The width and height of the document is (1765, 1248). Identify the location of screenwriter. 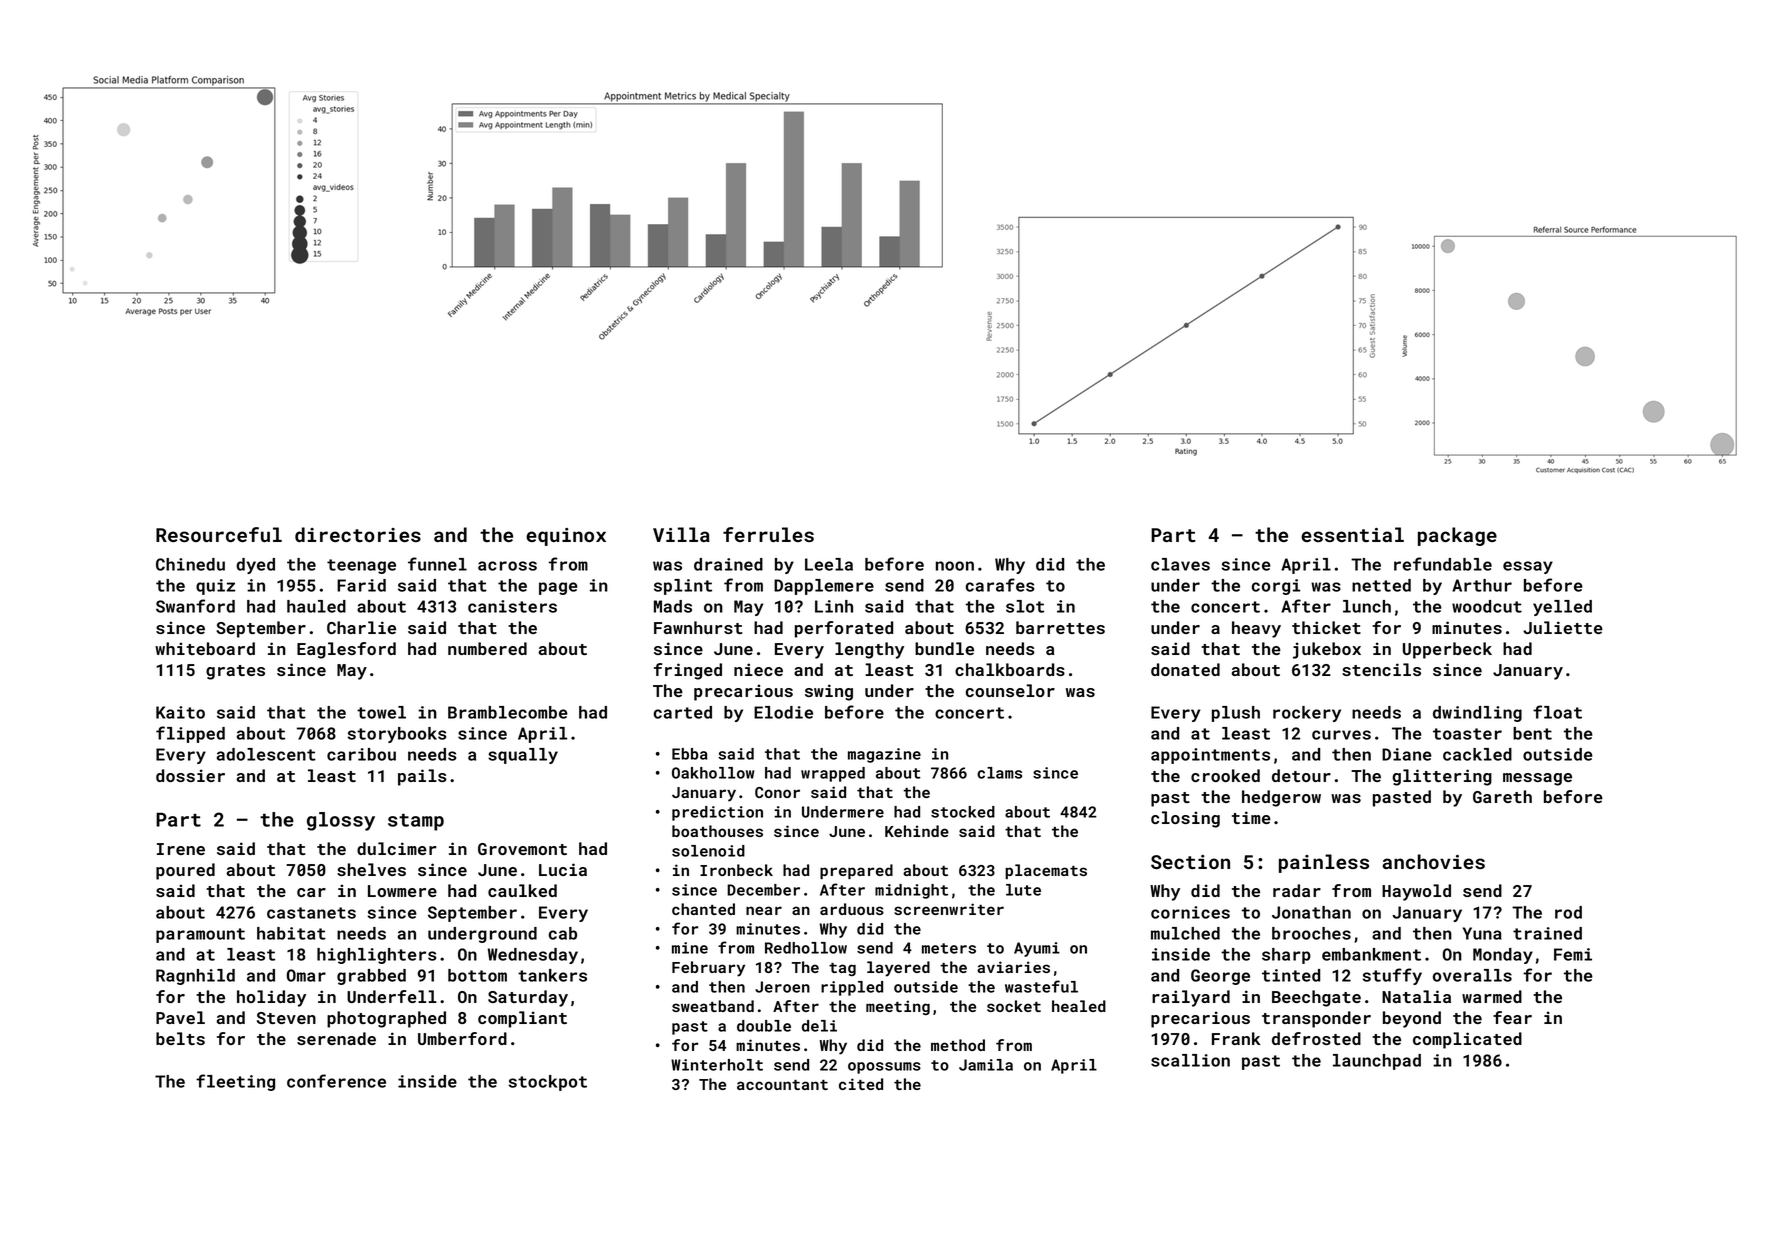
(949, 909).
